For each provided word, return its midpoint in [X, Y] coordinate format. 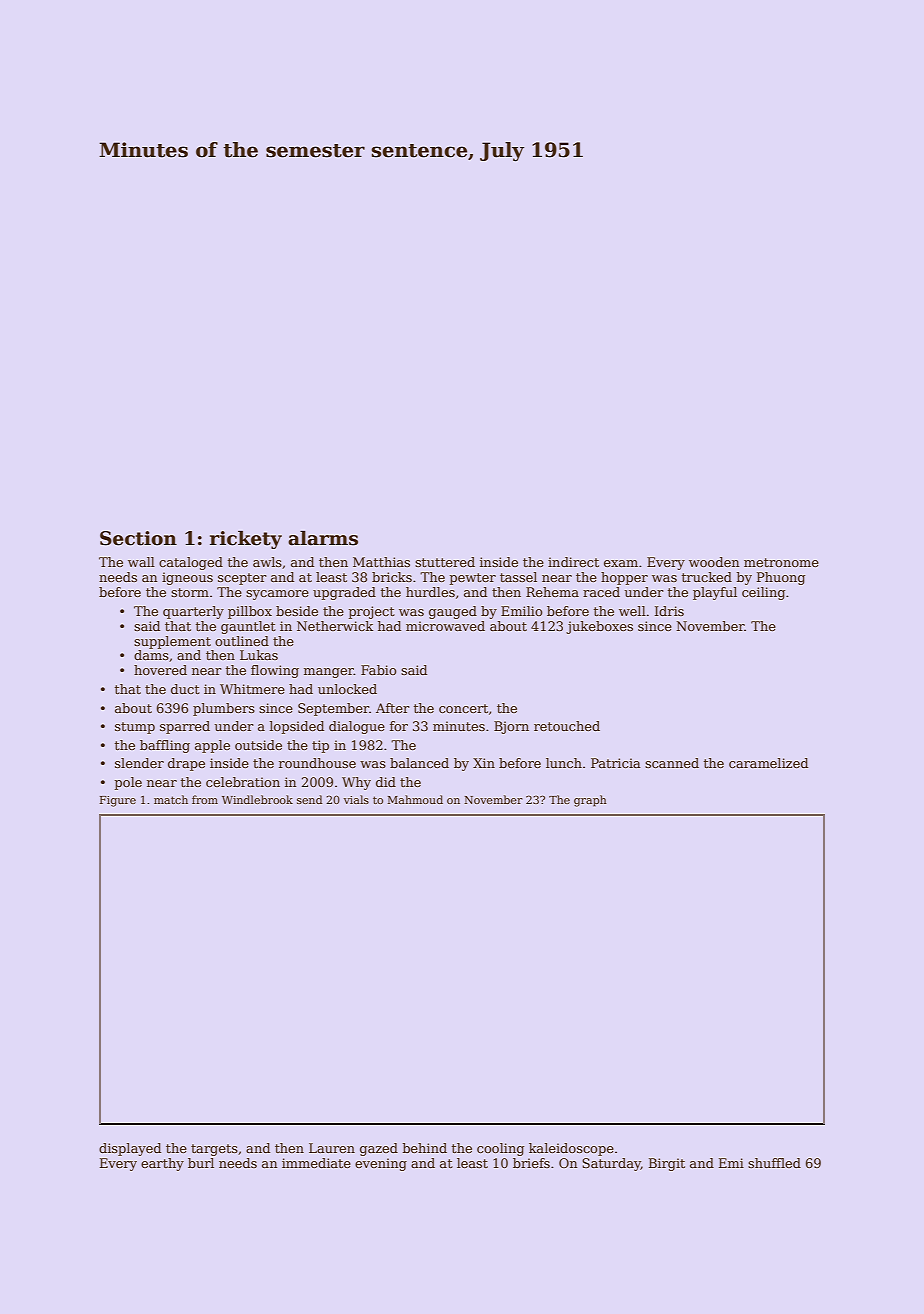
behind [425, 1148]
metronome [781, 562]
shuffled [774, 1163]
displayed [130, 1149]
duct [185, 689]
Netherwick [335, 626]
